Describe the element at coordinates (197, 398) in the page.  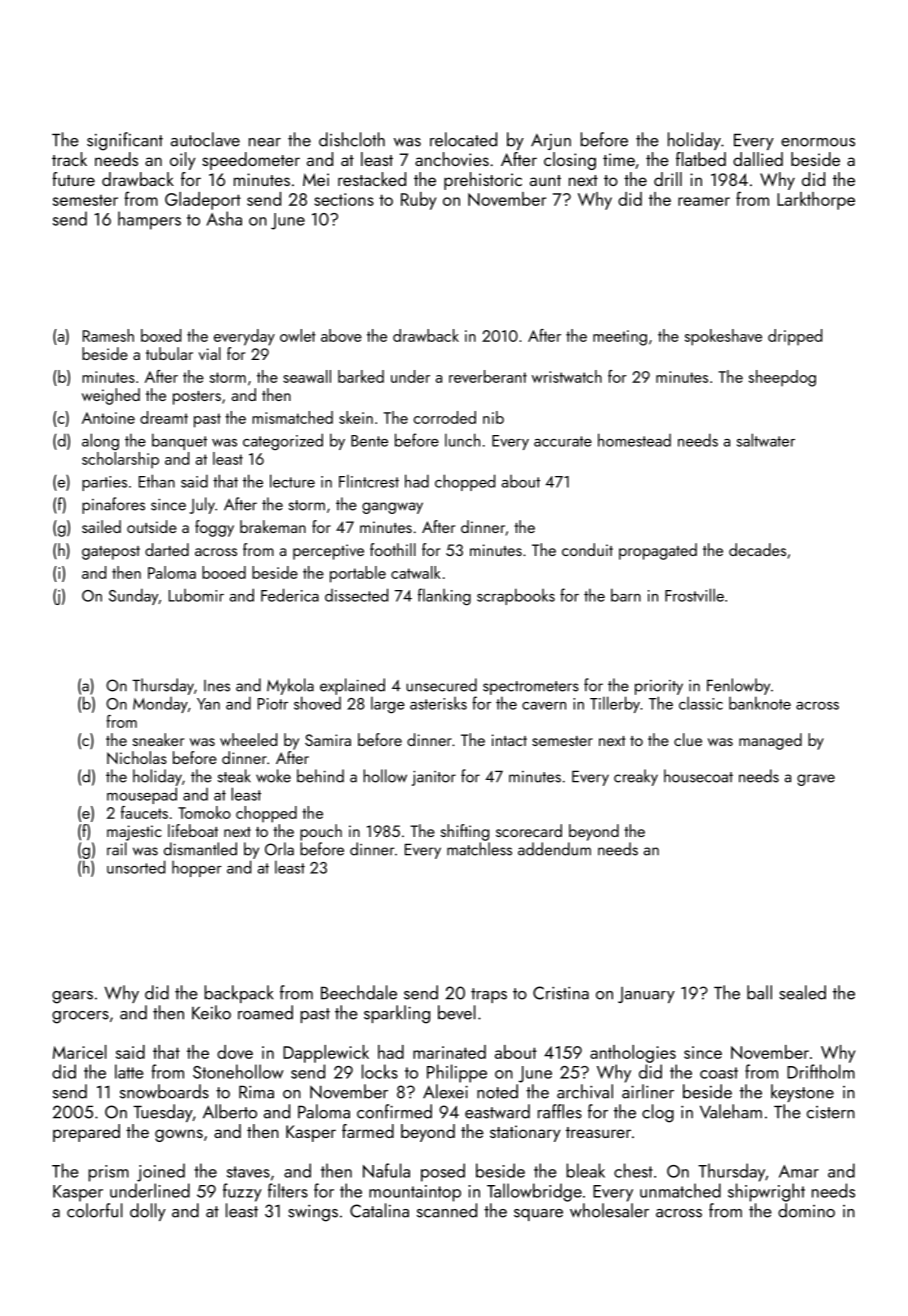
I see `posters` at that location.
